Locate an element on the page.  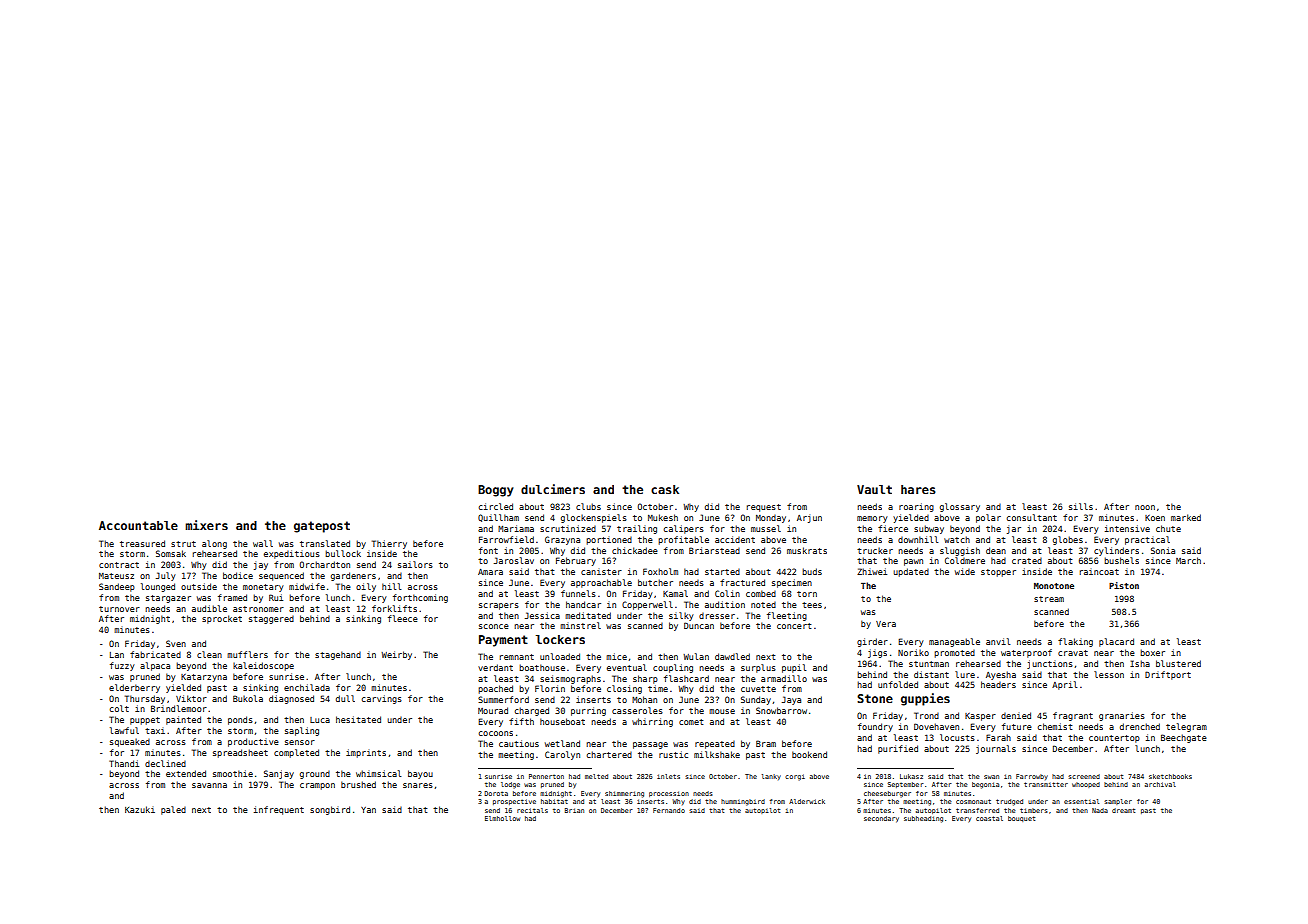
promoted is located at coordinates (954, 654).
